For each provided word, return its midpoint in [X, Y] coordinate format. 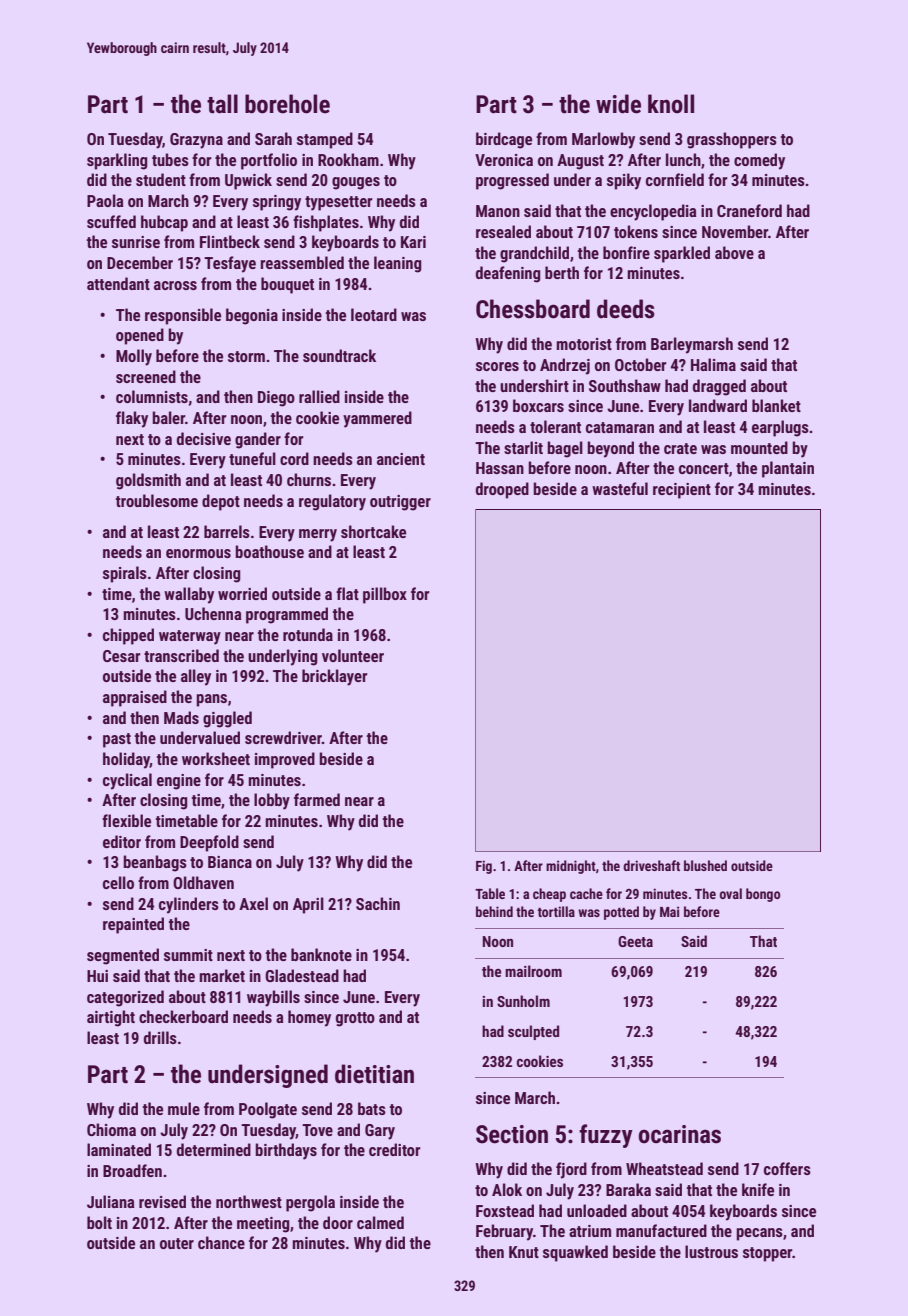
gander [258, 440]
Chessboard [533, 309]
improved [285, 760]
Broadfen [132, 1170]
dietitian [374, 1074]
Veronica [504, 160]
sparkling [117, 161]
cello [118, 882]
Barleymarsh [692, 345]
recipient [682, 491]
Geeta [635, 941]
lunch [683, 159]
